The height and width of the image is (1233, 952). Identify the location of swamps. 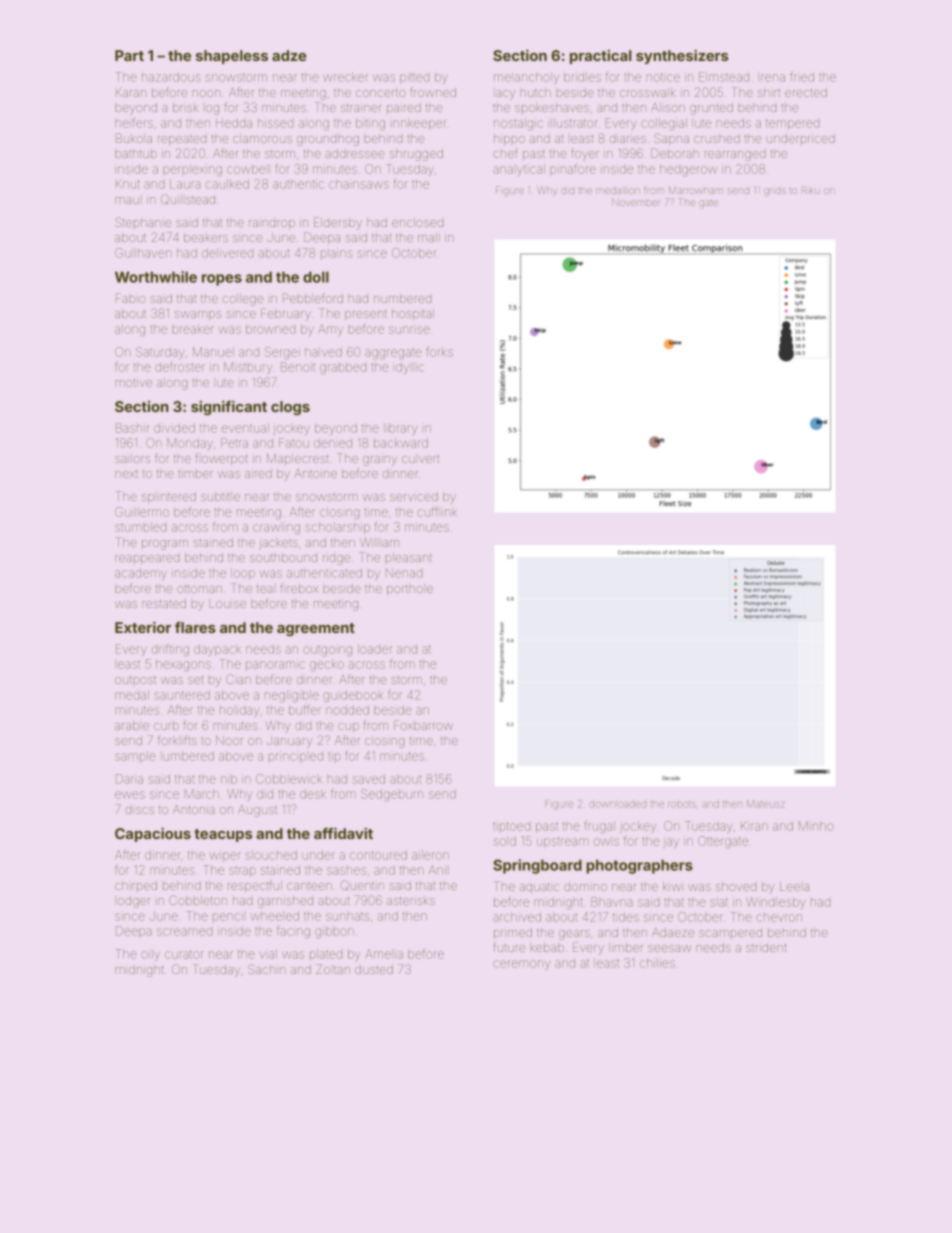
(198, 315).
